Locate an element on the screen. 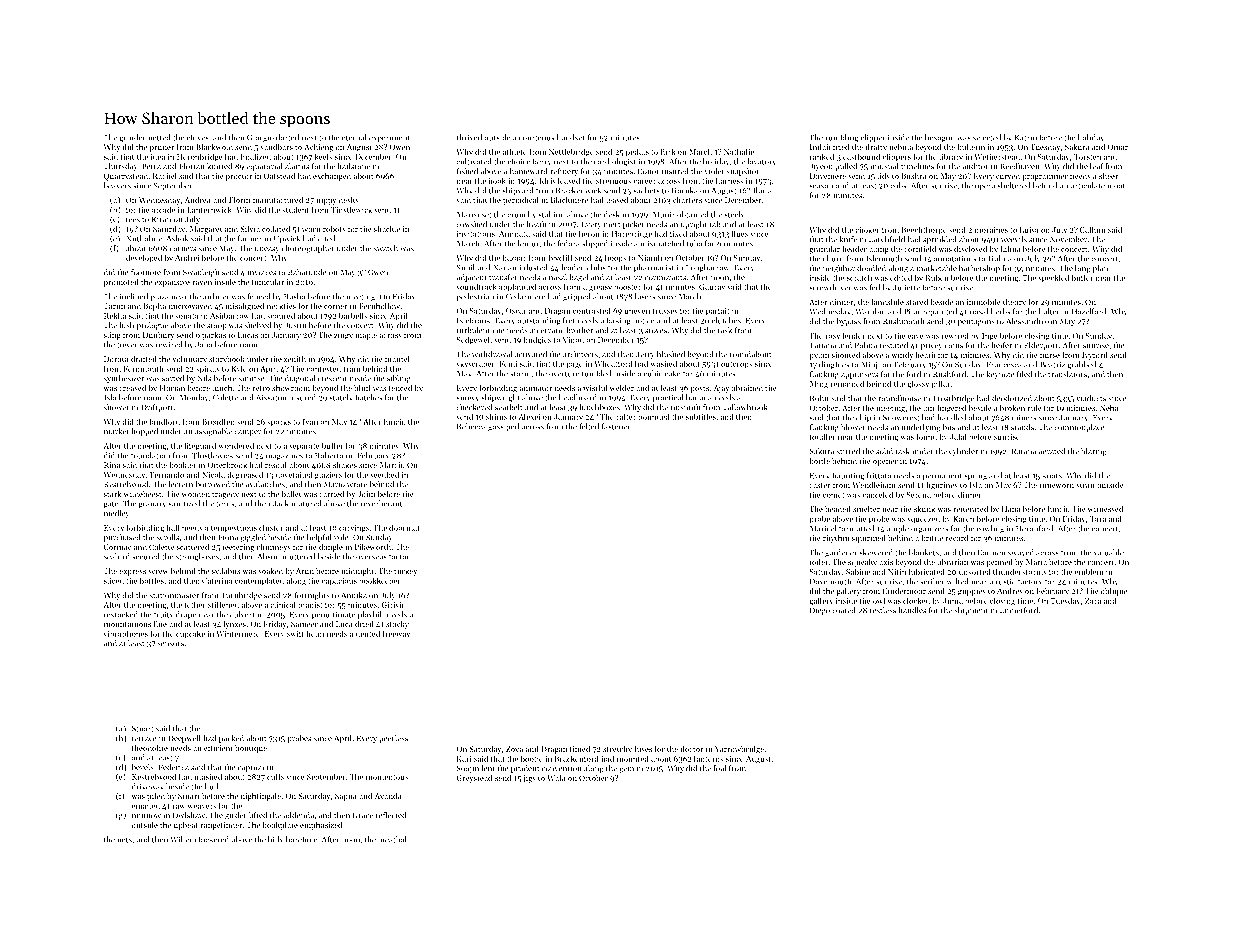  bevels is located at coordinates (143, 767).
